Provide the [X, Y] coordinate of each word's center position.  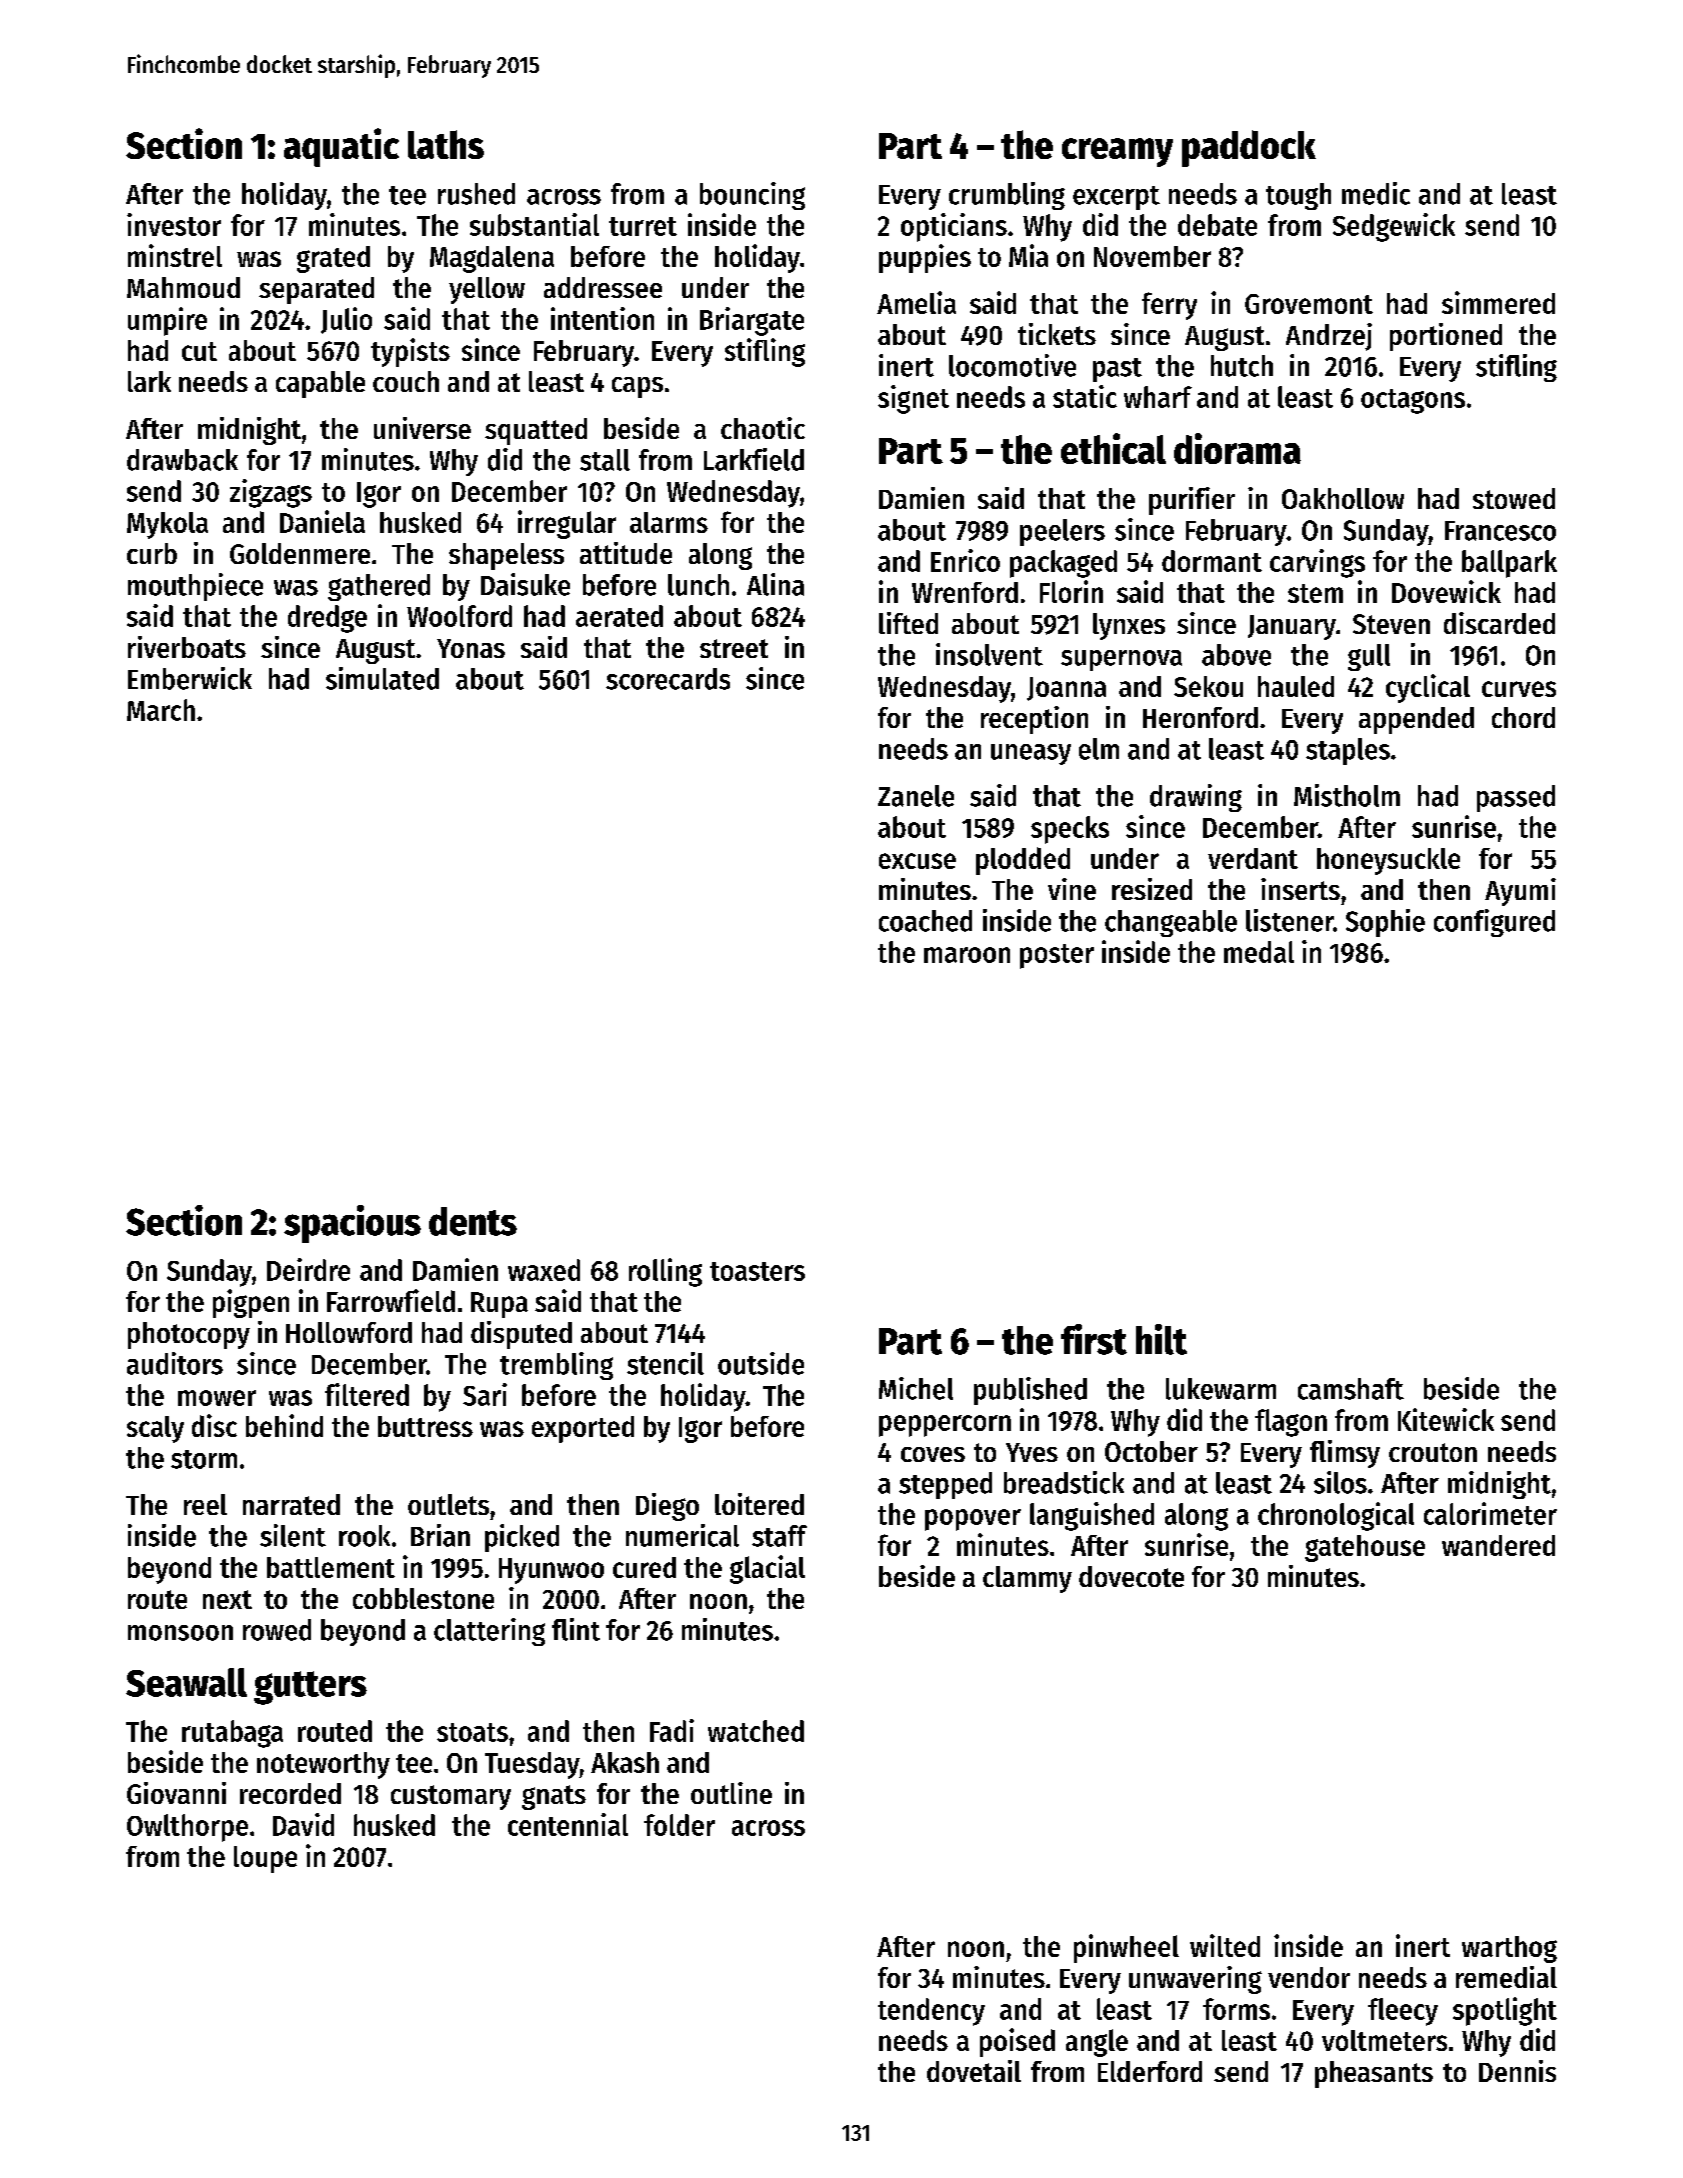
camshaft [1351, 1389]
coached [925, 921]
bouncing [752, 196]
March [161, 710]
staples [1348, 751]
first [1094, 1339]
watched [756, 1731]
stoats [472, 1732]
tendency [931, 2012]
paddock [1249, 148]
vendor [1309, 1977]
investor [174, 224]
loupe [265, 1859]
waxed [544, 1270]
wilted [1225, 1945]
